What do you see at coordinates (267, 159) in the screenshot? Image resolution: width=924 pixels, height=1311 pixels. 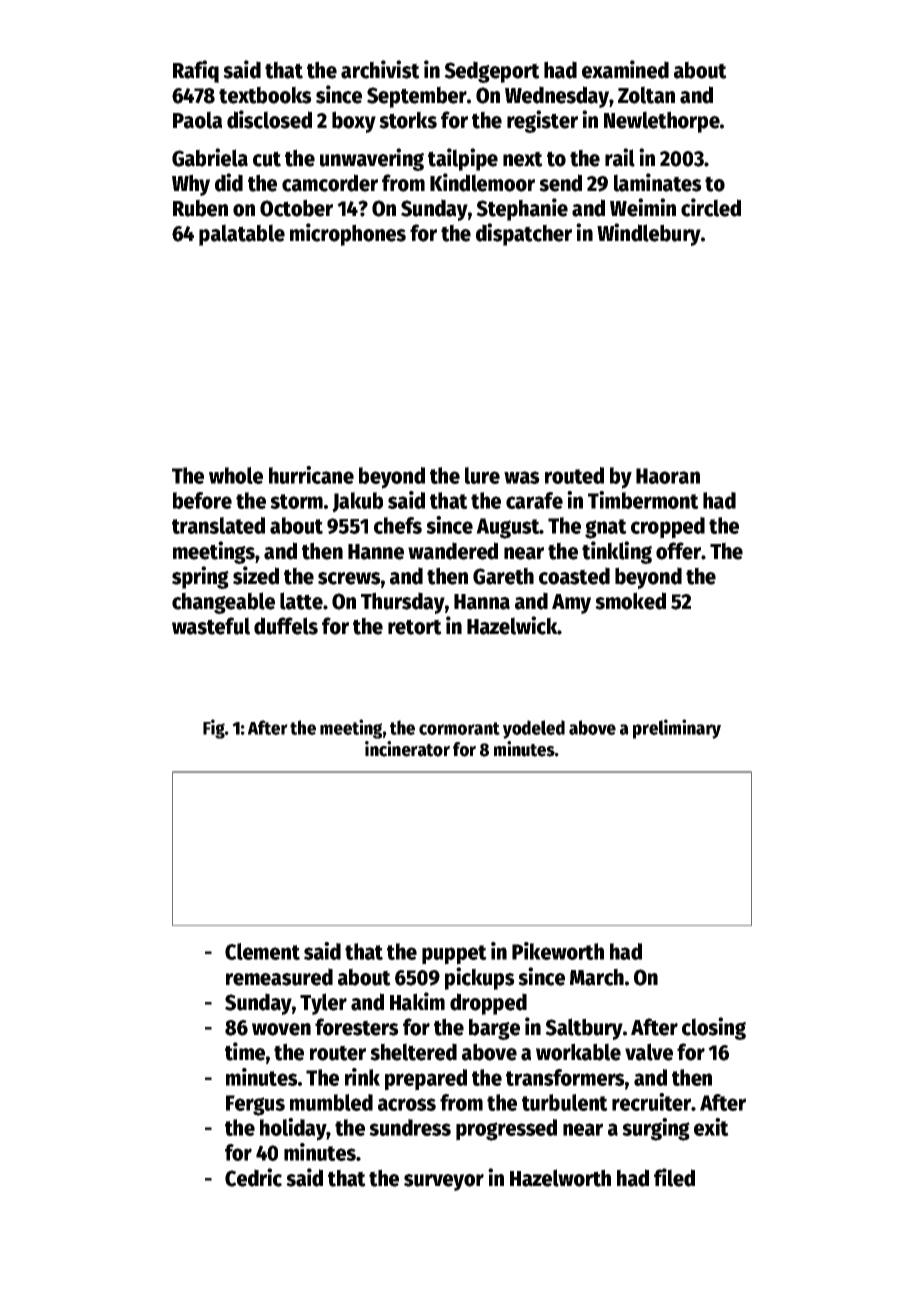 I see `cut` at bounding box center [267, 159].
